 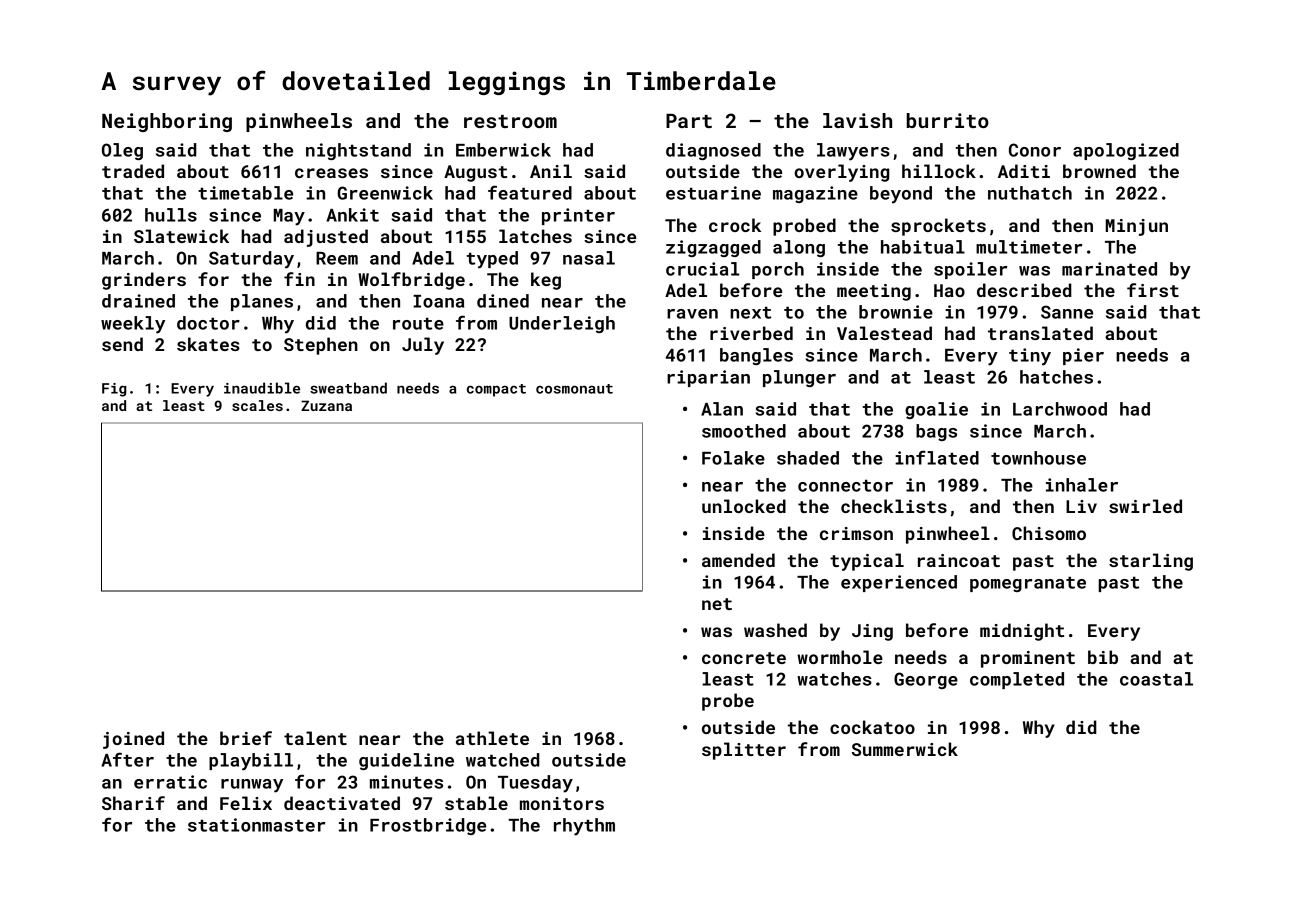 What do you see at coordinates (252, 786) in the screenshot?
I see `runway` at bounding box center [252, 786].
